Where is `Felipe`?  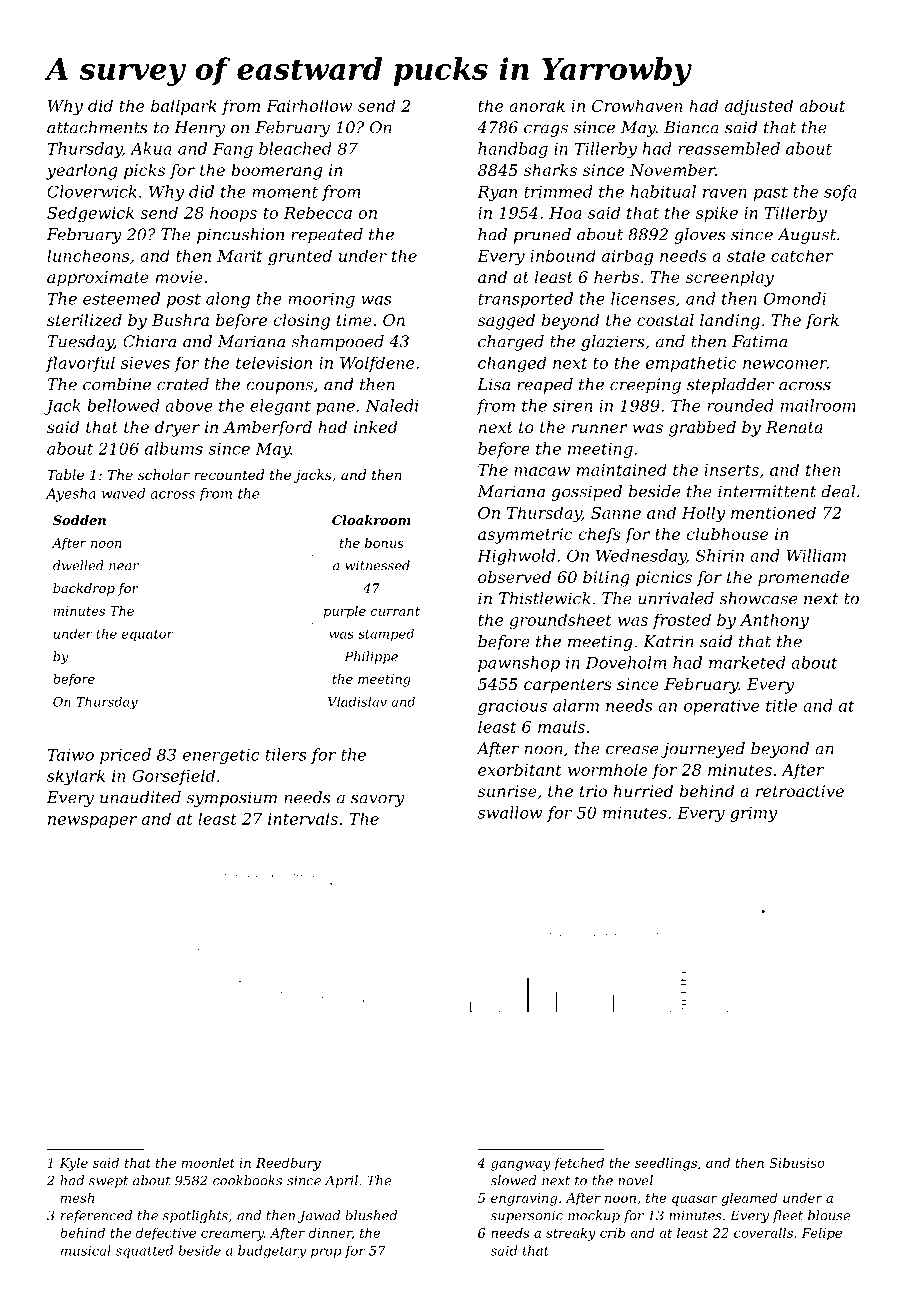 Felipe is located at coordinates (821, 1234).
